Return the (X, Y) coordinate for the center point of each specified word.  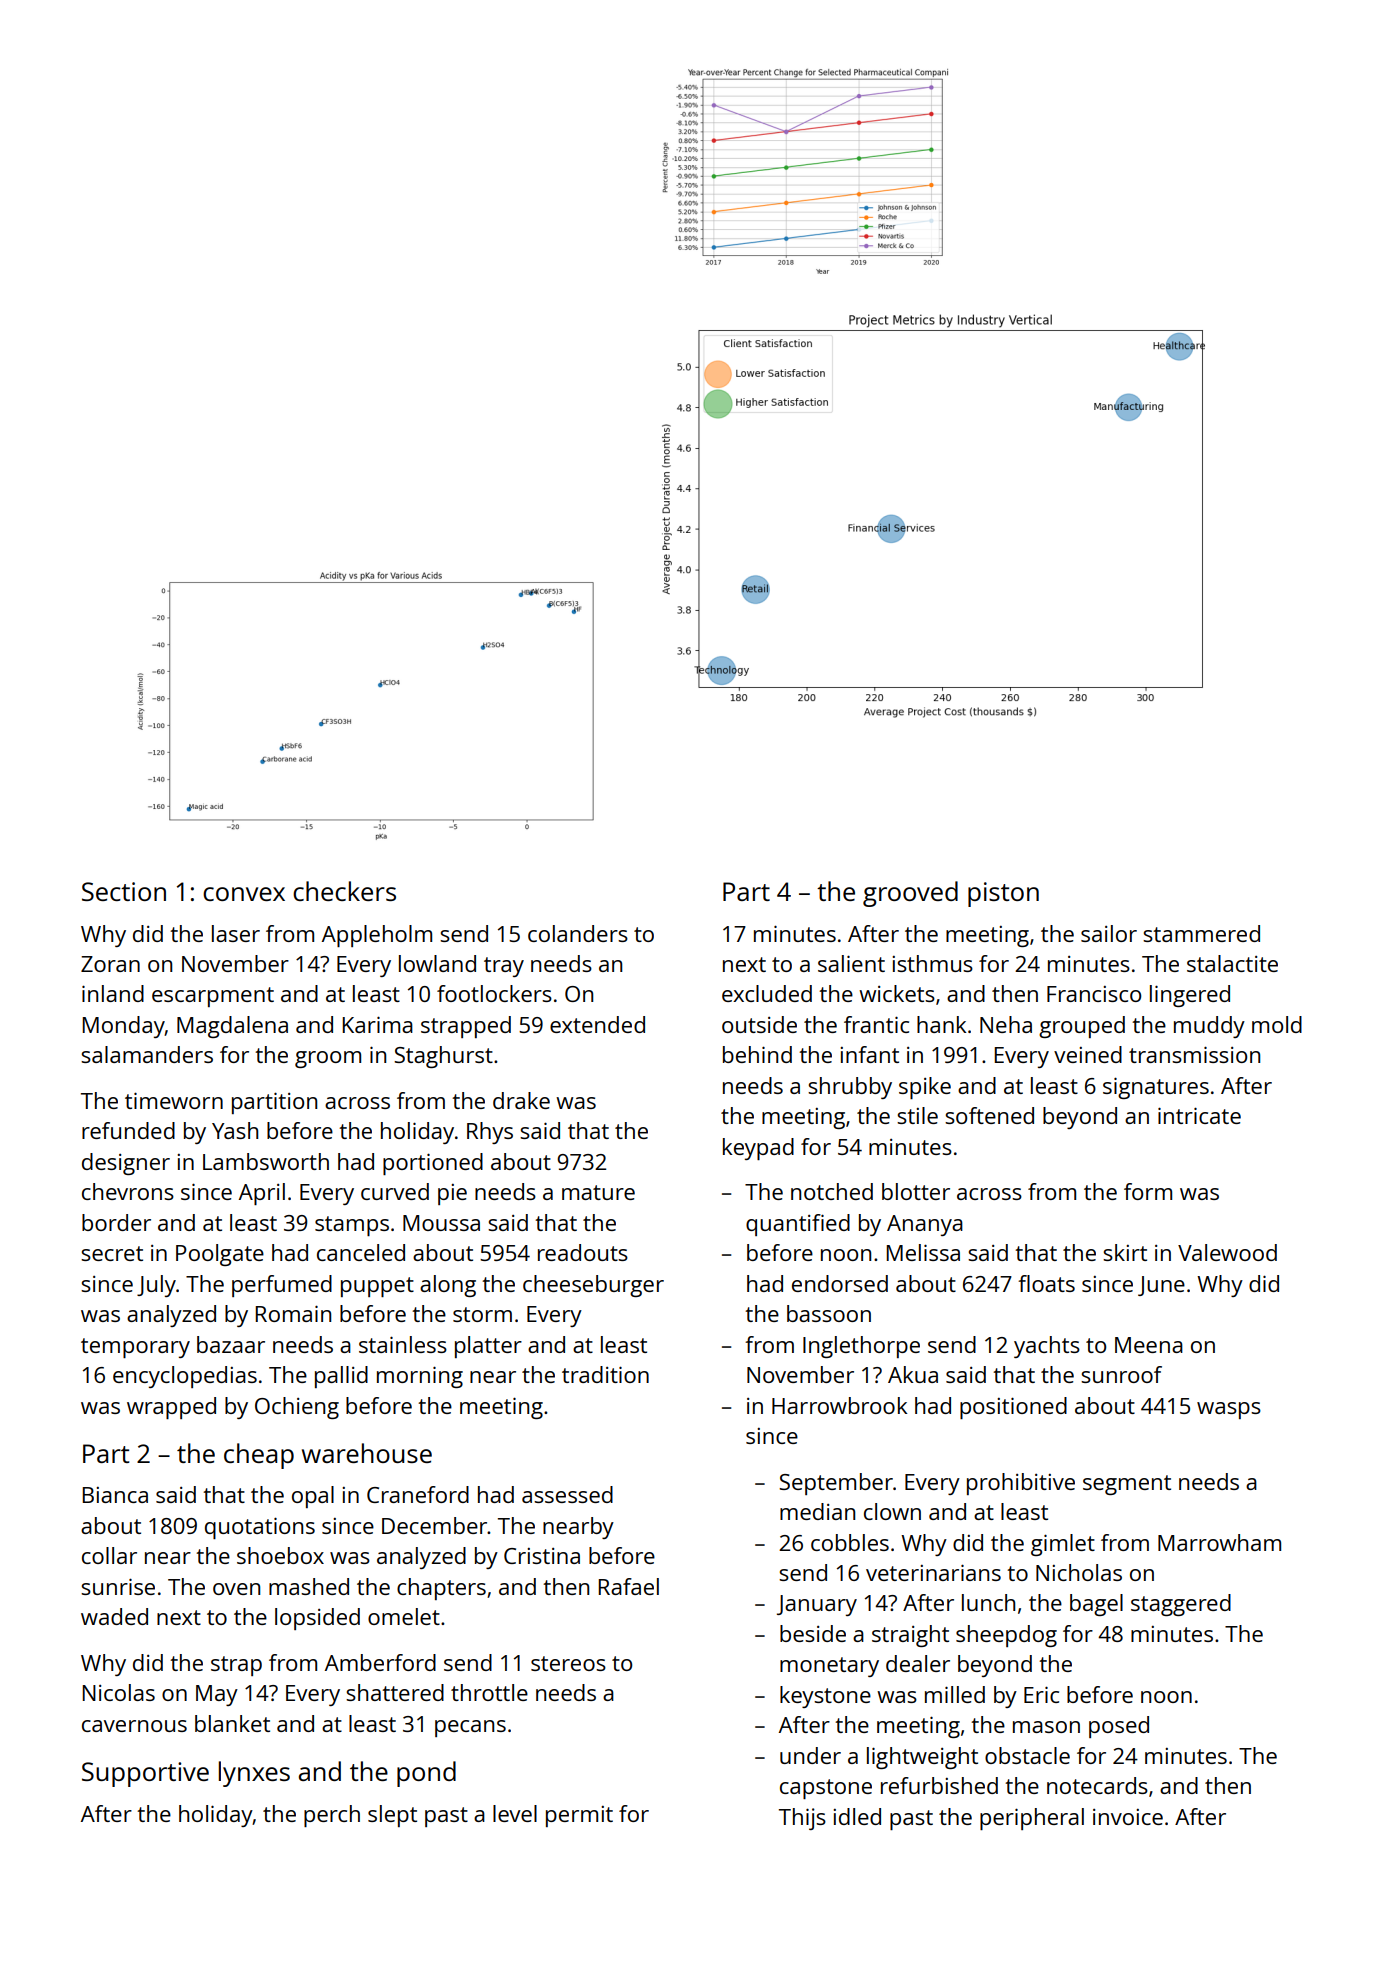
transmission (1194, 1054)
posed (1119, 1727)
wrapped (171, 1408)
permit (579, 1816)
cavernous (134, 1726)
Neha (1006, 1024)
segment (1127, 1485)
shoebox (280, 1555)
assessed (567, 1494)
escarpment (213, 997)
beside (813, 1633)
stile (917, 1115)
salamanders (147, 1054)
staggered (1181, 1605)
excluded (767, 993)
